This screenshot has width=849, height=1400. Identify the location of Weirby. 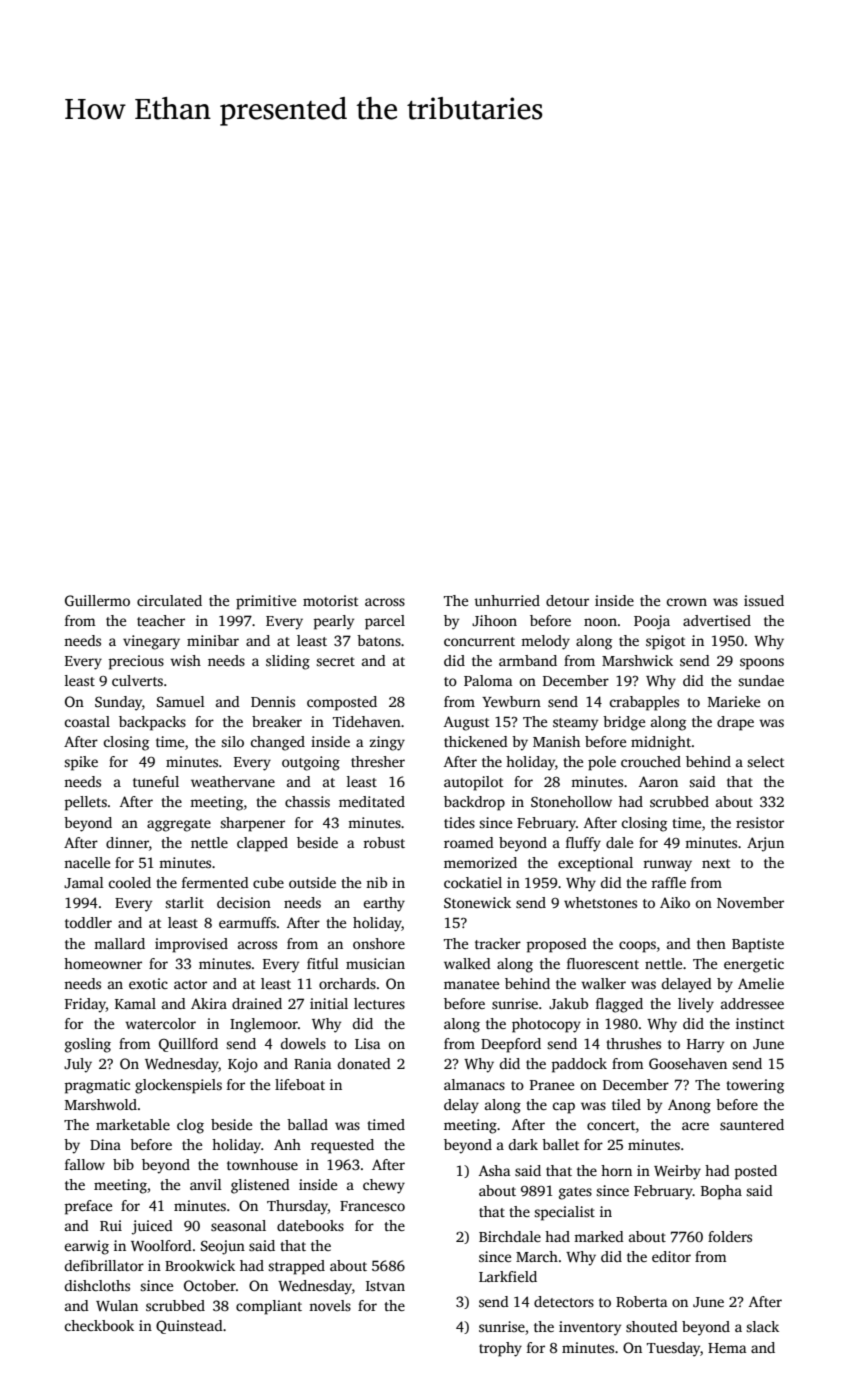
(677, 1172).
